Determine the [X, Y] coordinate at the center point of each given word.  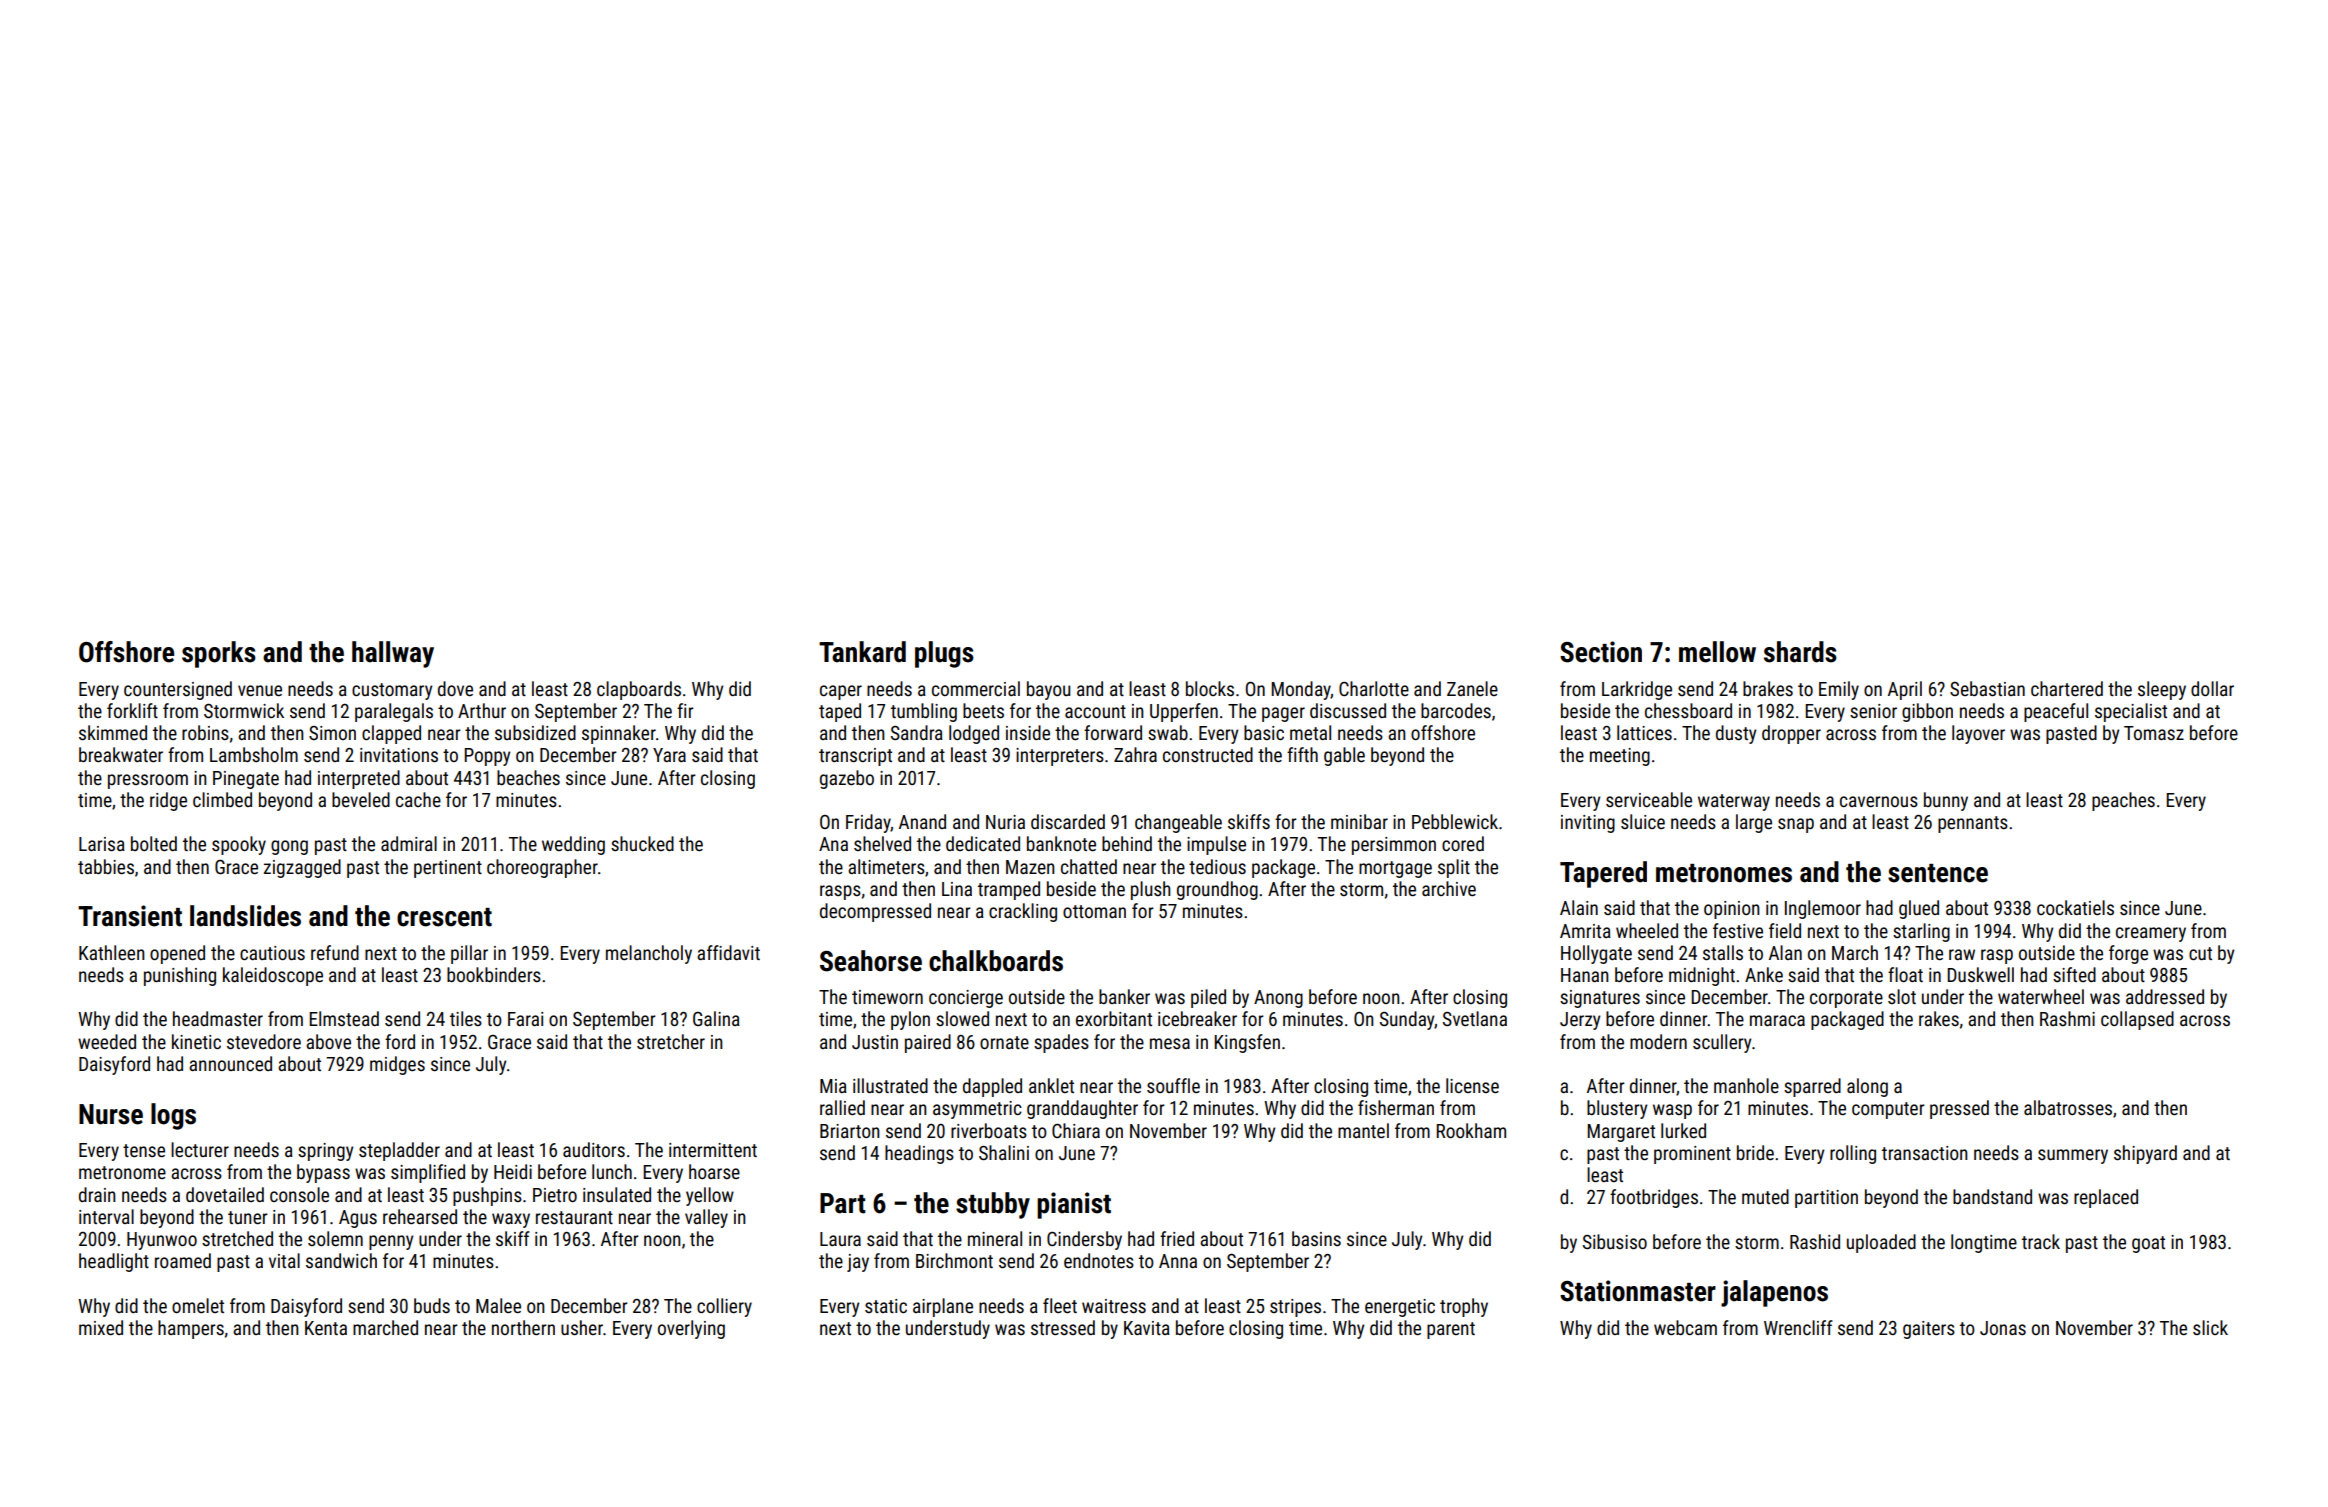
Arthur [482, 710]
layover [1978, 734]
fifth [1302, 754]
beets [983, 710]
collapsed [2137, 1020]
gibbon [1927, 712]
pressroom [148, 781]
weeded [107, 1041]
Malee [498, 1305]
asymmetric [977, 1110]
